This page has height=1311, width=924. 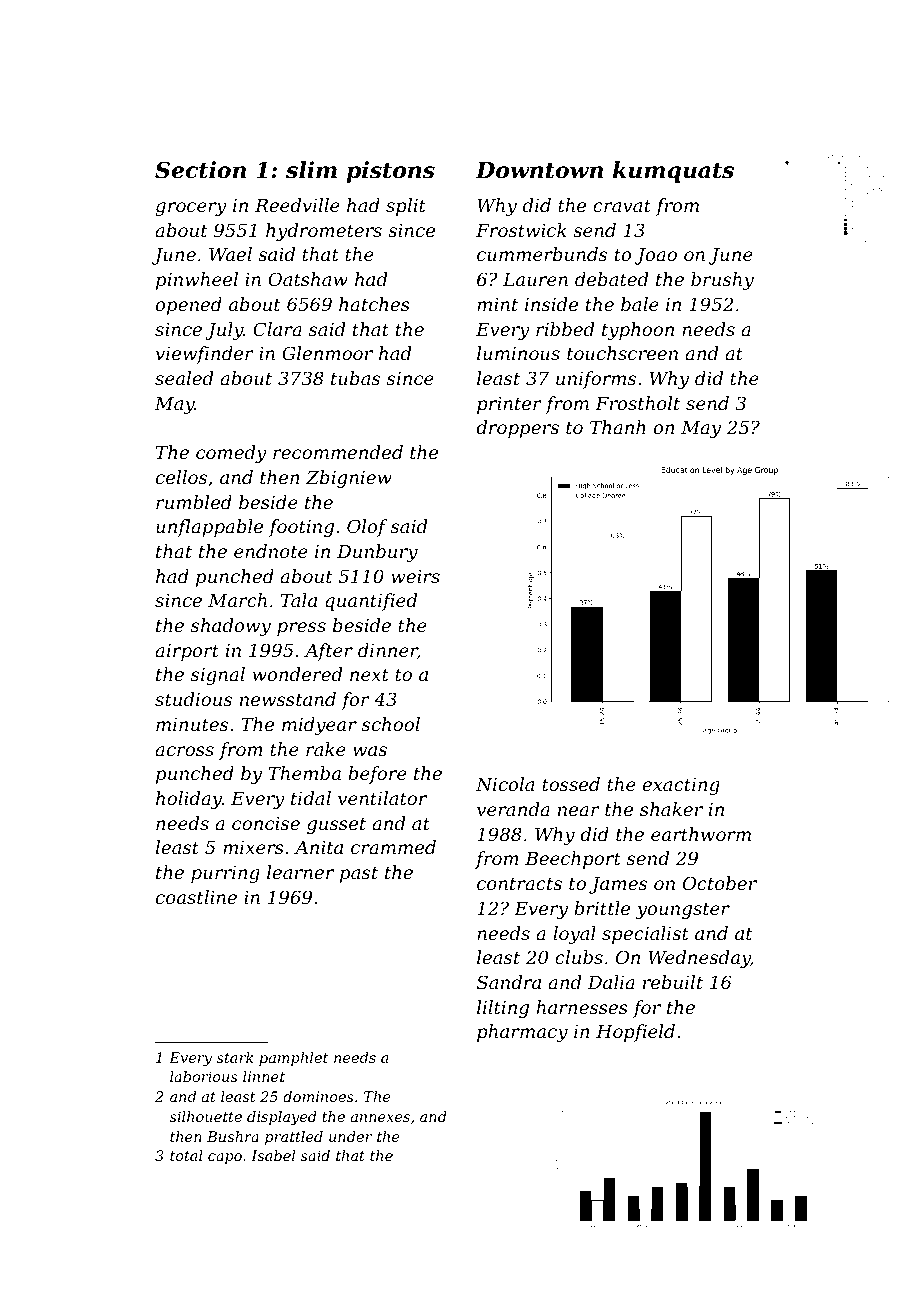 What do you see at coordinates (681, 786) in the page?
I see `exacting` at bounding box center [681, 786].
